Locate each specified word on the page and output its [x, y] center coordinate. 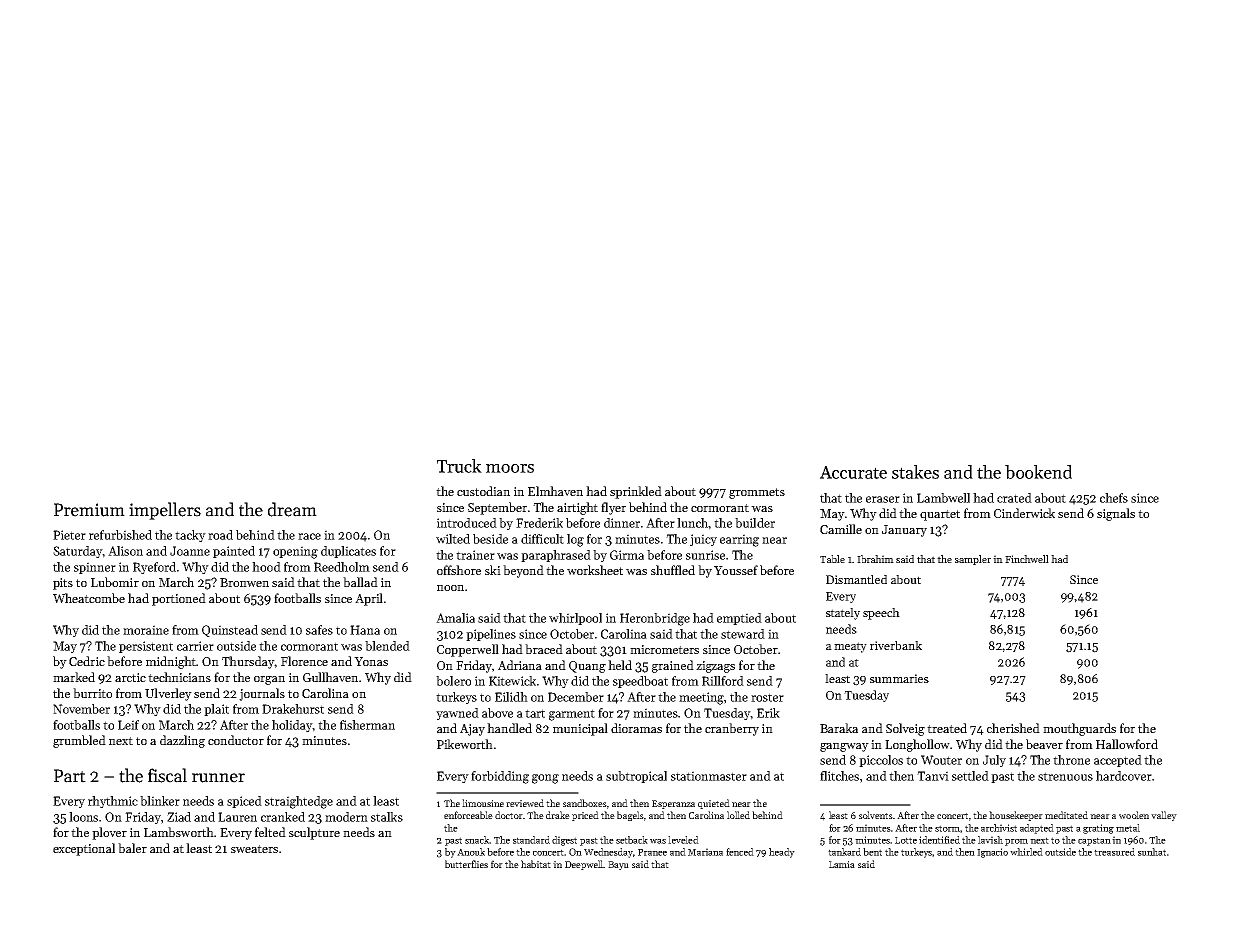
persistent [146, 647]
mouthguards [1079, 729]
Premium [89, 510]
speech [881, 614]
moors [510, 468]
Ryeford [154, 568]
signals [1116, 514]
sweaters [254, 849]
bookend [1038, 472]
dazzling [182, 741]
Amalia [455, 618]
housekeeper [1016, 816]
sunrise [705, 555]
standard [531, 840]
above [497, 713]
